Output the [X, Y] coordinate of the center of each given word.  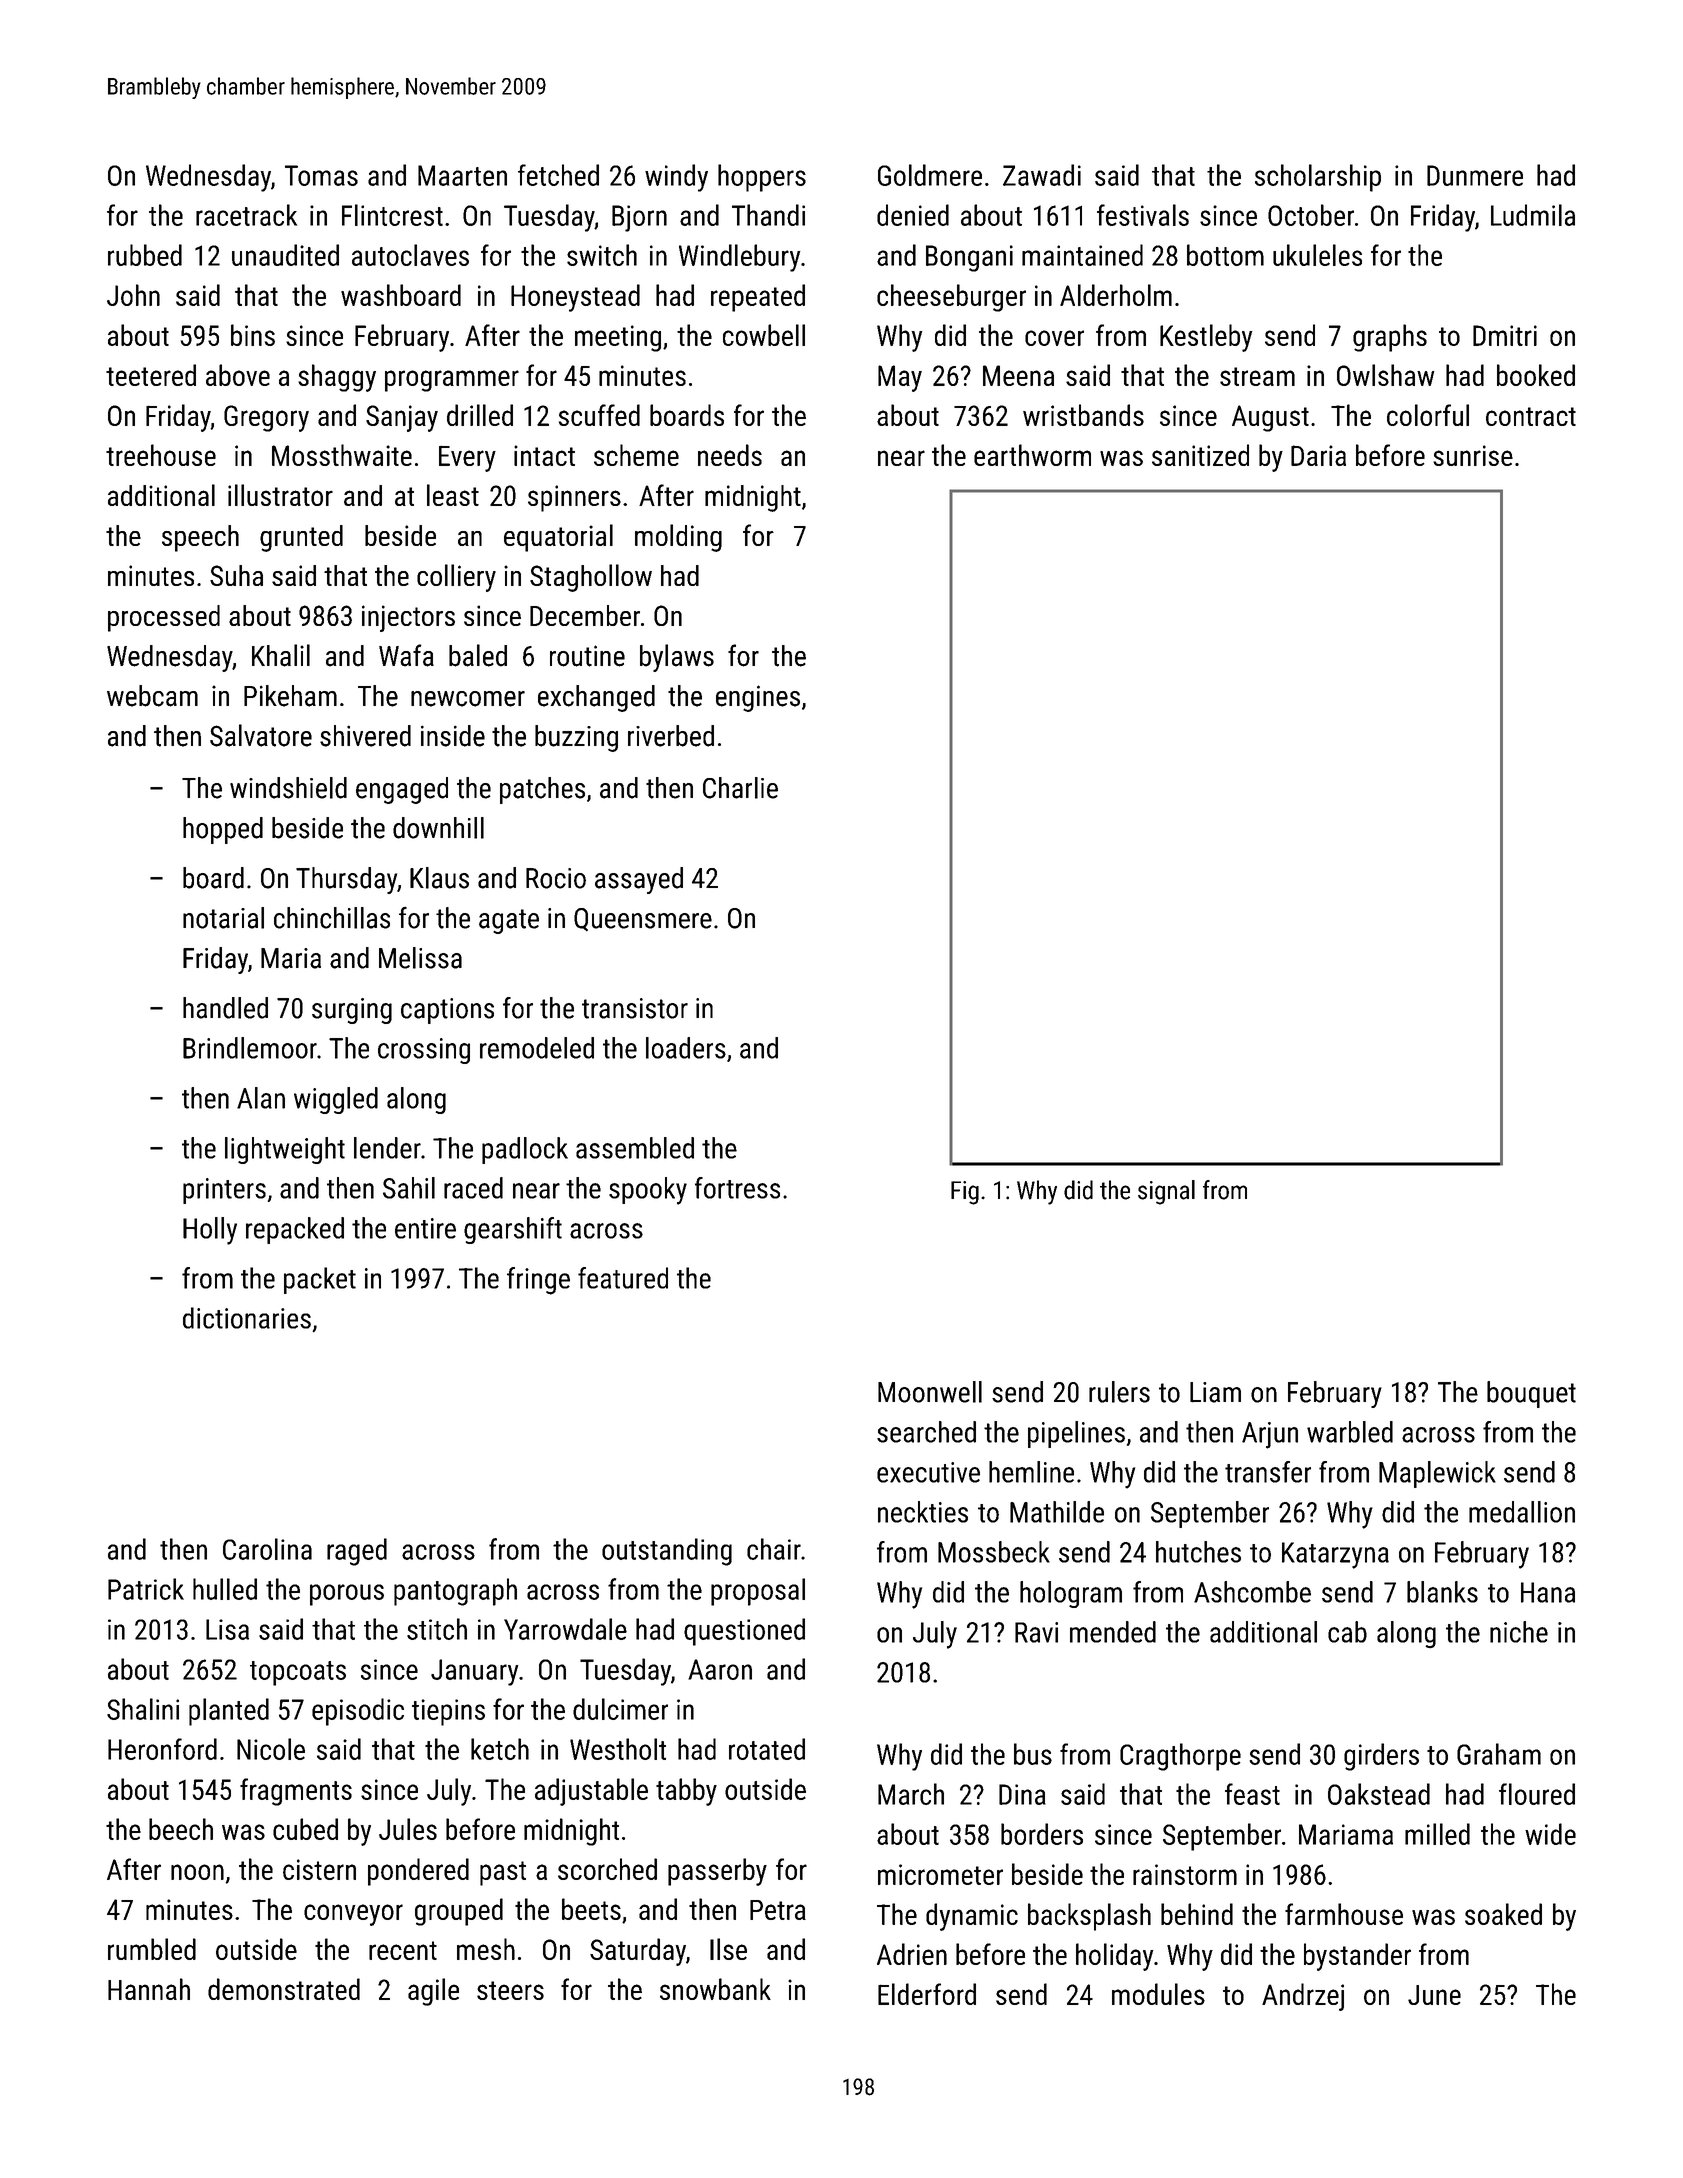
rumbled [152, 1949]
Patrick [146, 1589]
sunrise [1473, 455]
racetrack [246, 215]
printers [224, 1191]
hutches [1198, 1552]
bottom [1225, 255]
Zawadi [1042, 175]
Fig [965, 1193]
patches [542, 790]
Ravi [1036, 1632]
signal [1166, 1192]
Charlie [740, 788]
